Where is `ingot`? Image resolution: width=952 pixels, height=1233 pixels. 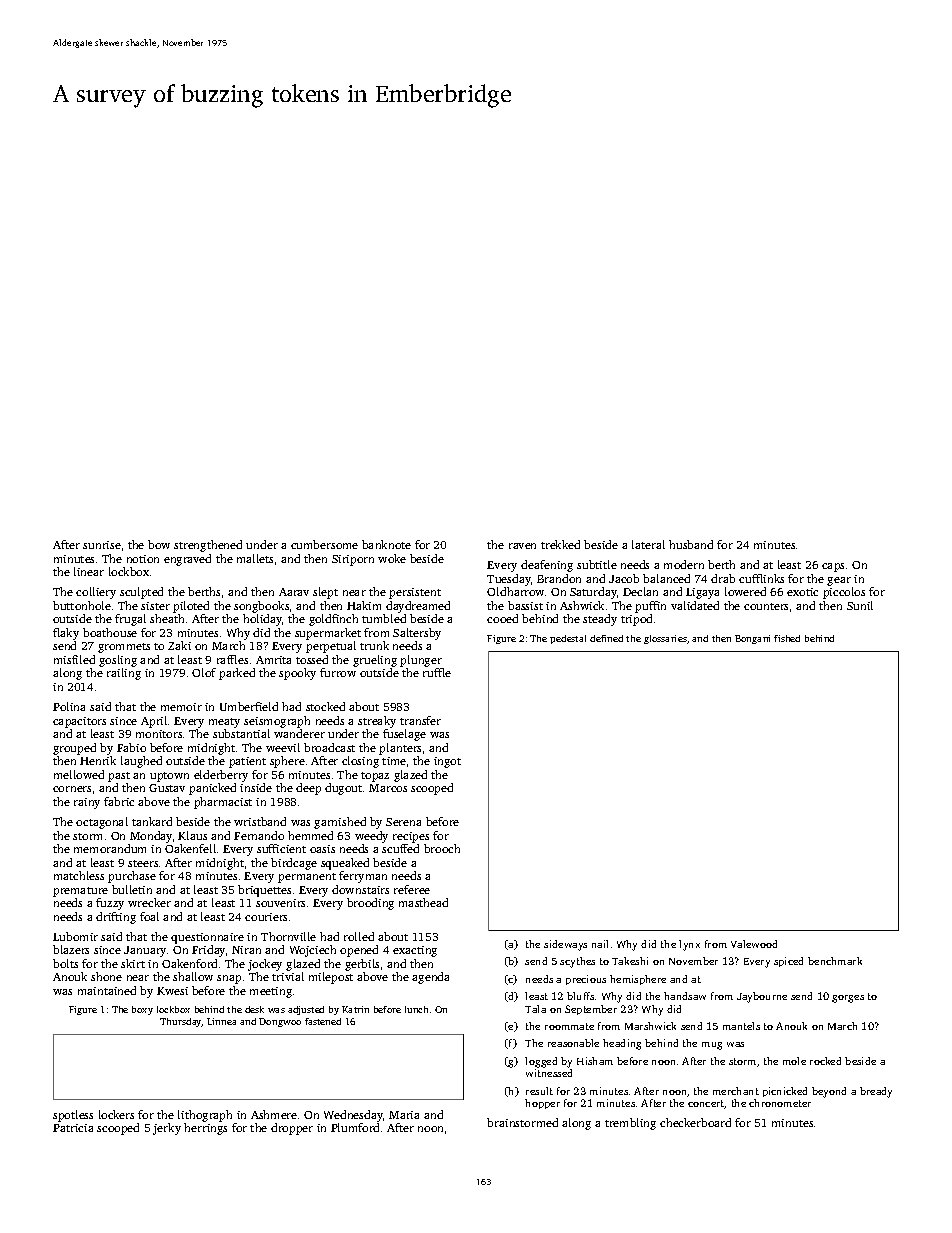 ingot is located at coordinates (447, 762).
